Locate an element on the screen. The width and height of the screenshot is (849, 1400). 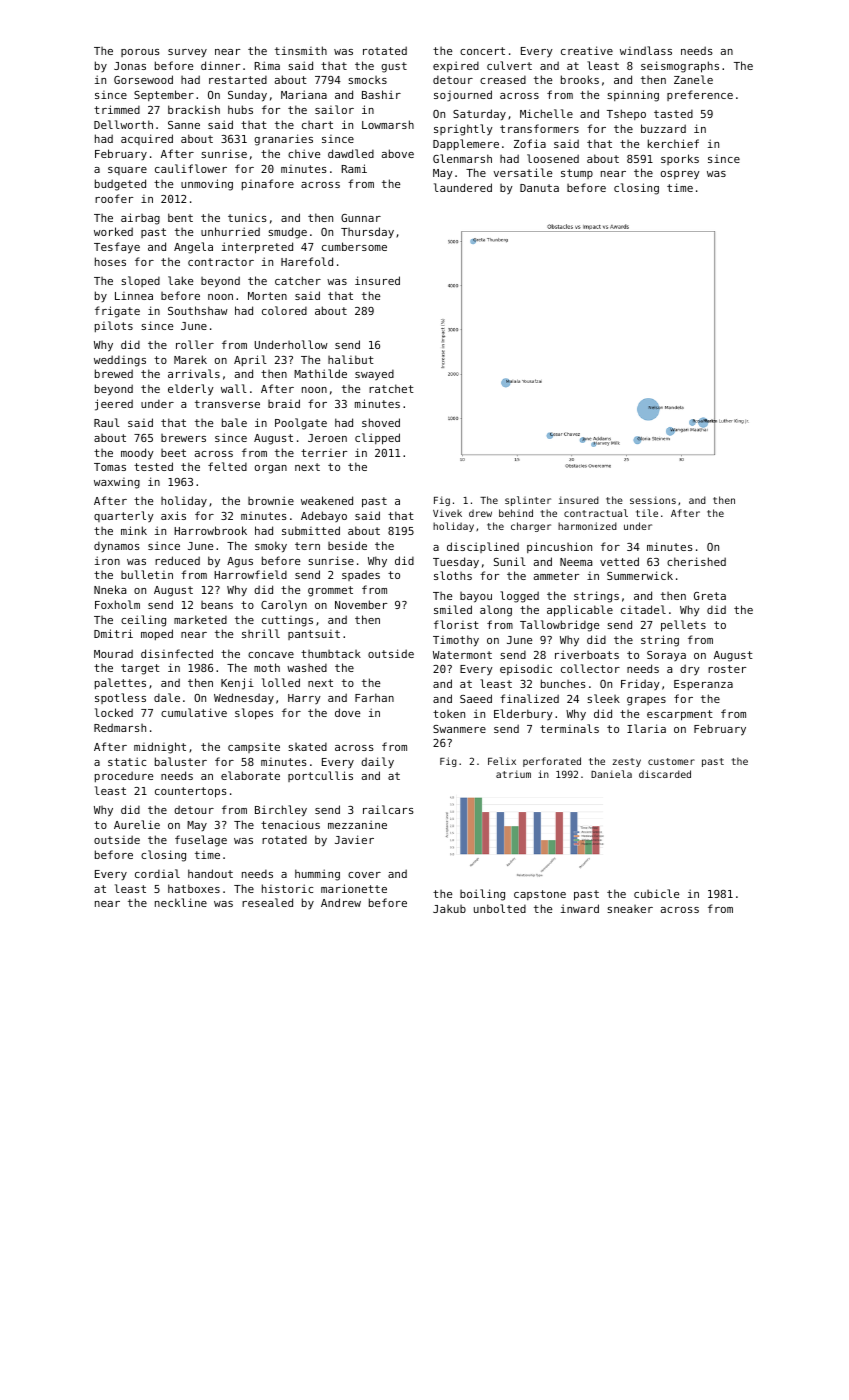
concert is located at coordinates (482, 51).
